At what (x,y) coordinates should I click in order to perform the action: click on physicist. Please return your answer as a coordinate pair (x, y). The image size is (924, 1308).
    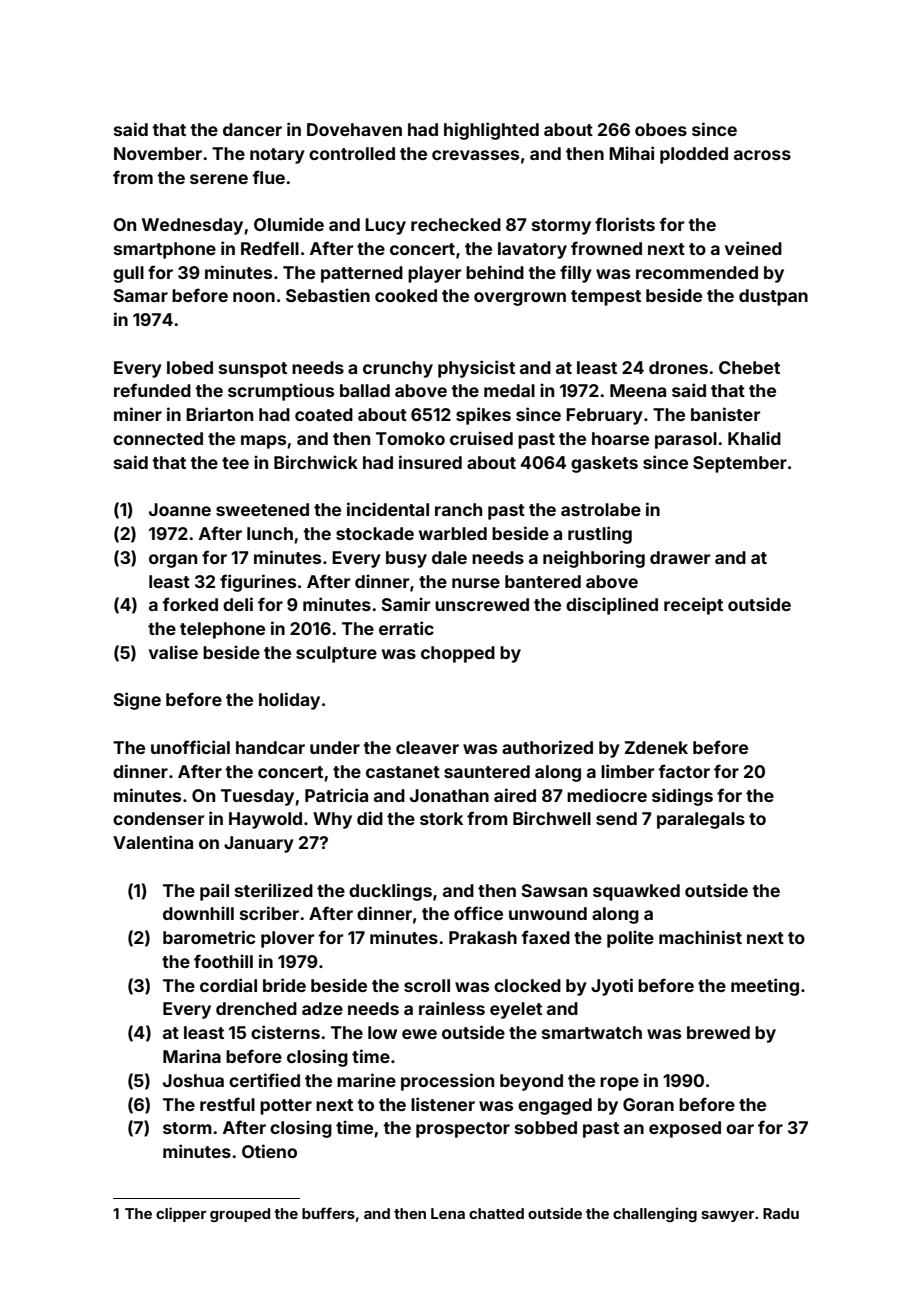
    Looking at the image, I should click on (476, 369).
